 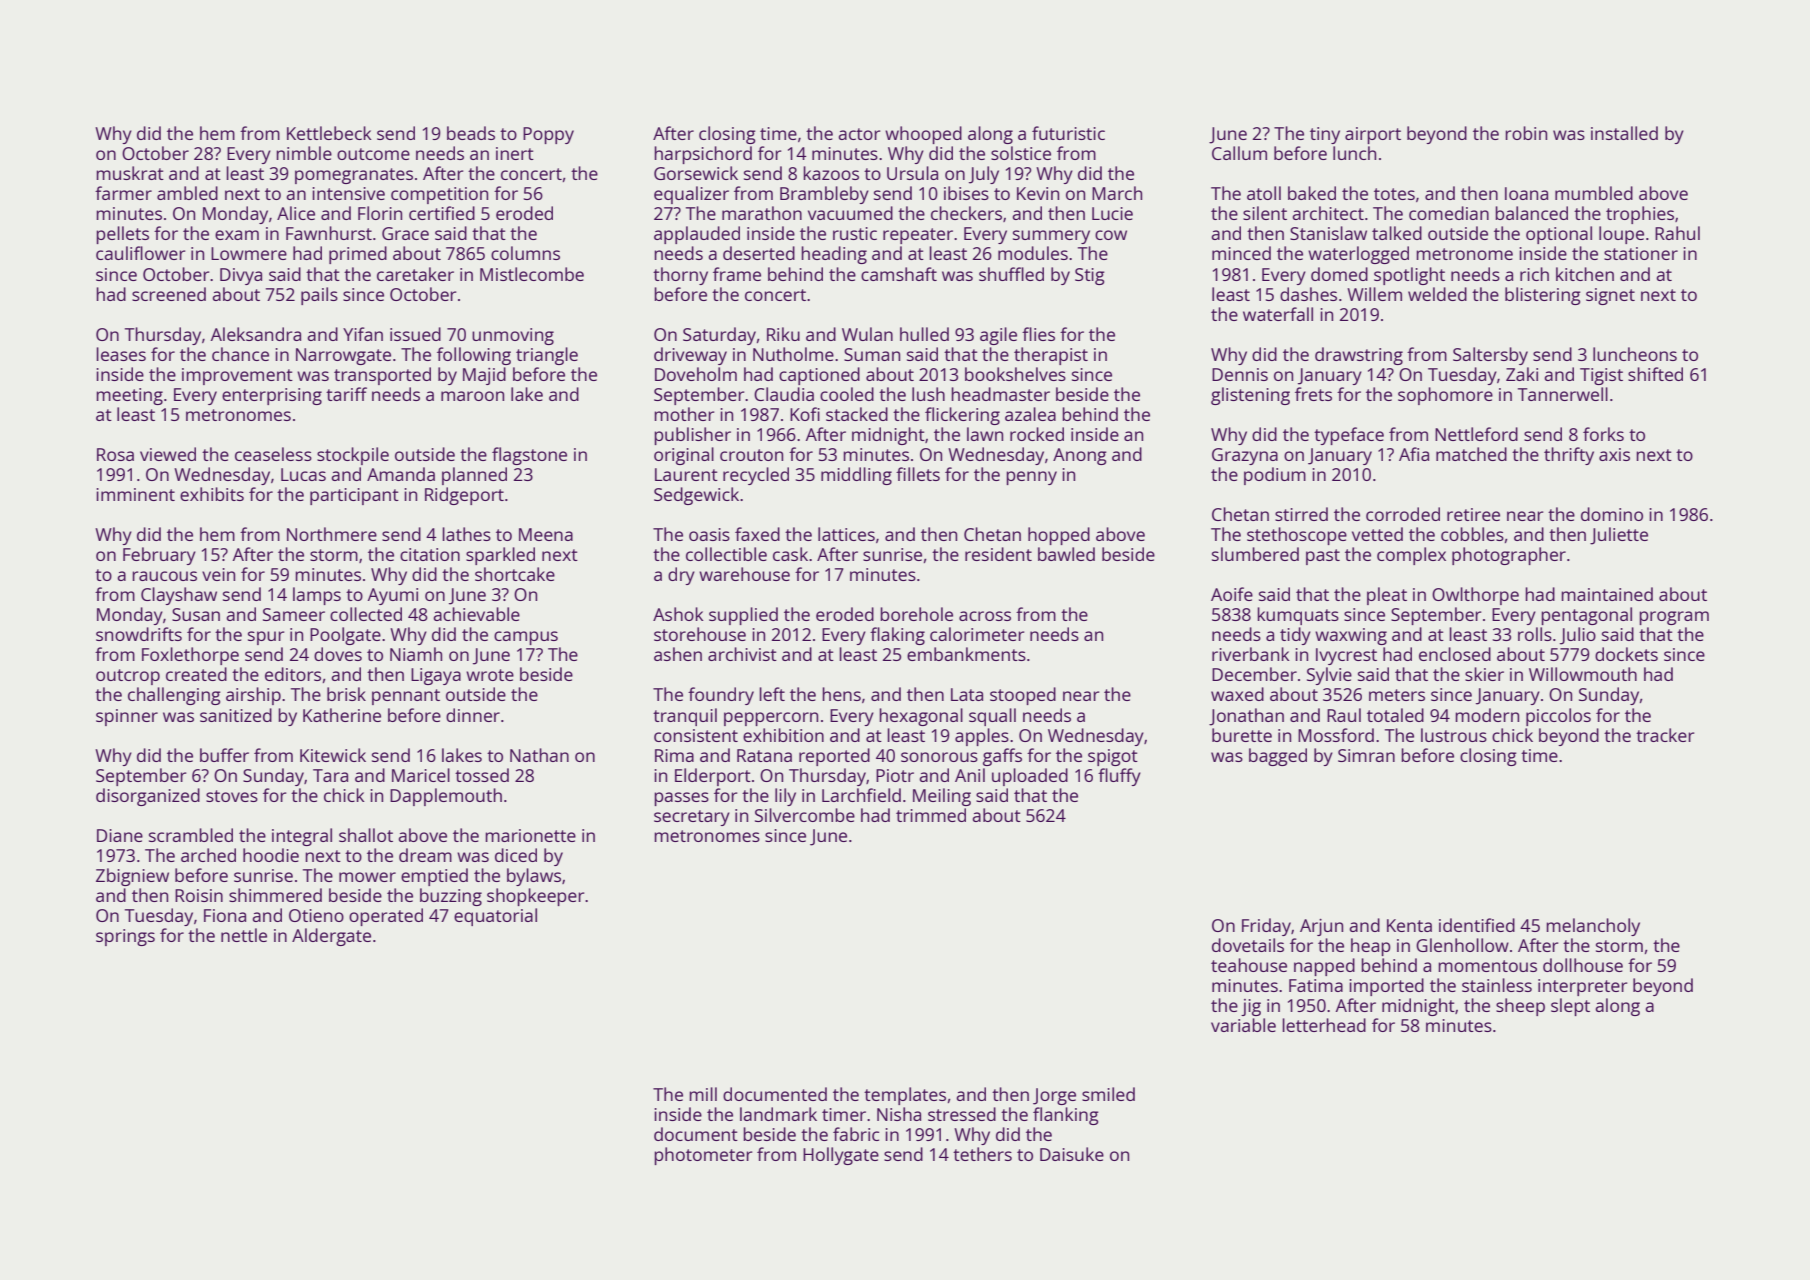 What do you see at coordinates (703, 1156) in the screenshot?
I see `photometer` at bounding box center [703, 1156].
